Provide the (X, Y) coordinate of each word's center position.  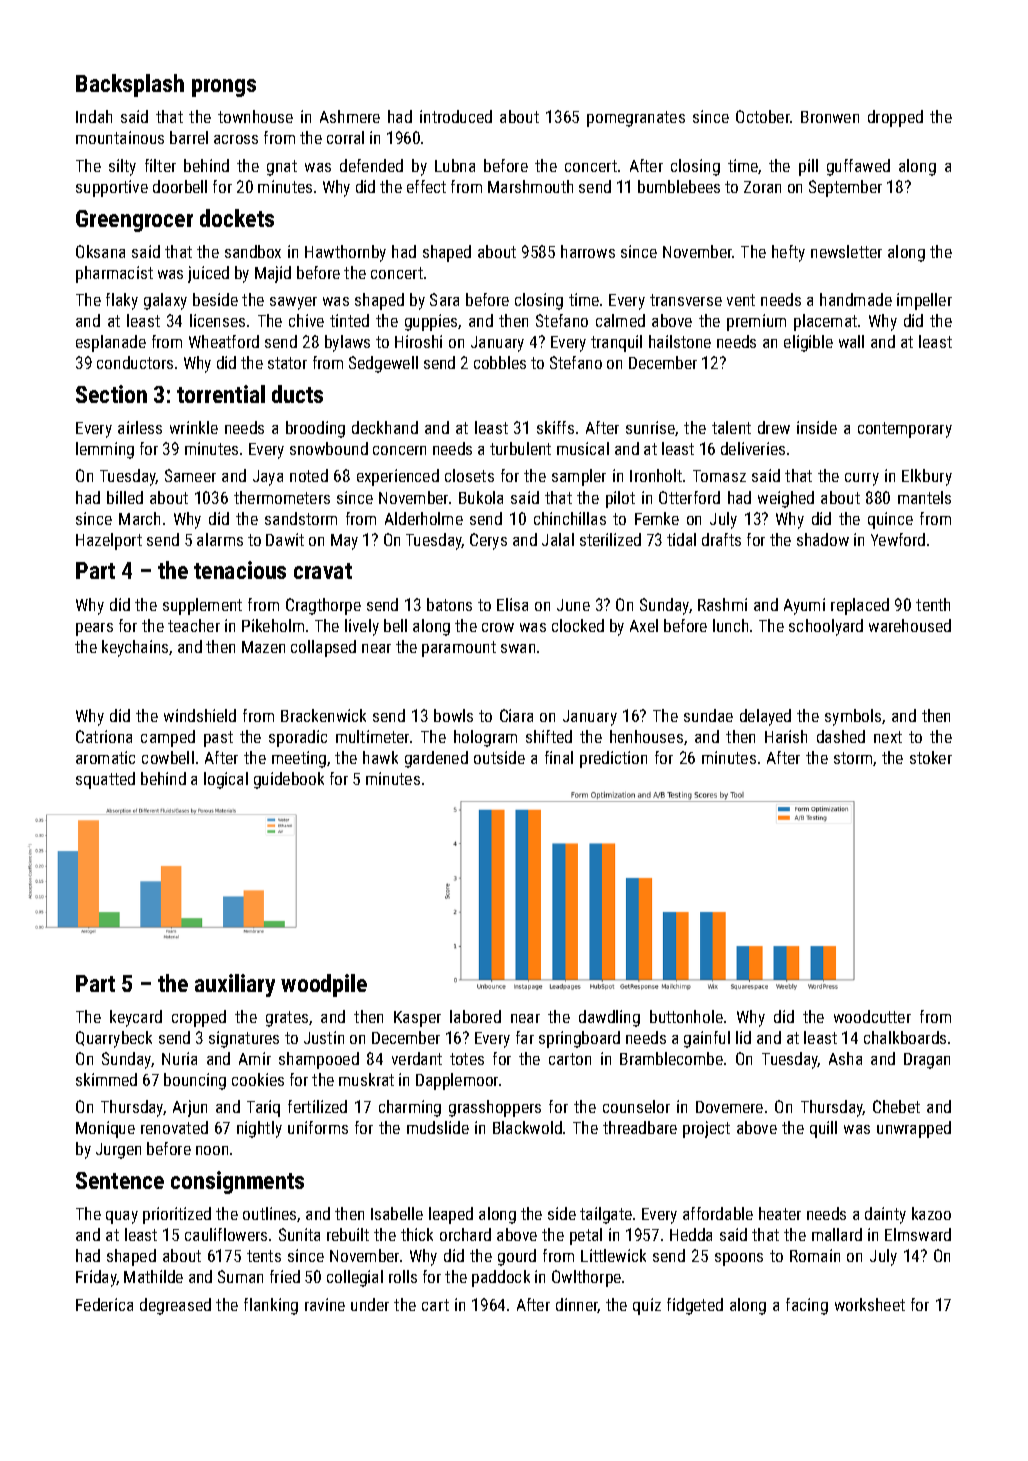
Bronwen (830, 117)
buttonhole (686, 1016)
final (559, 757)
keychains (135, 648)
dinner (577, 1305)
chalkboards (905, 1037)
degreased (175, 1306)
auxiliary (235, 985)
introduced (456, 116)
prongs (224, 88)
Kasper (417, 1019)
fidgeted (695, 1306)
